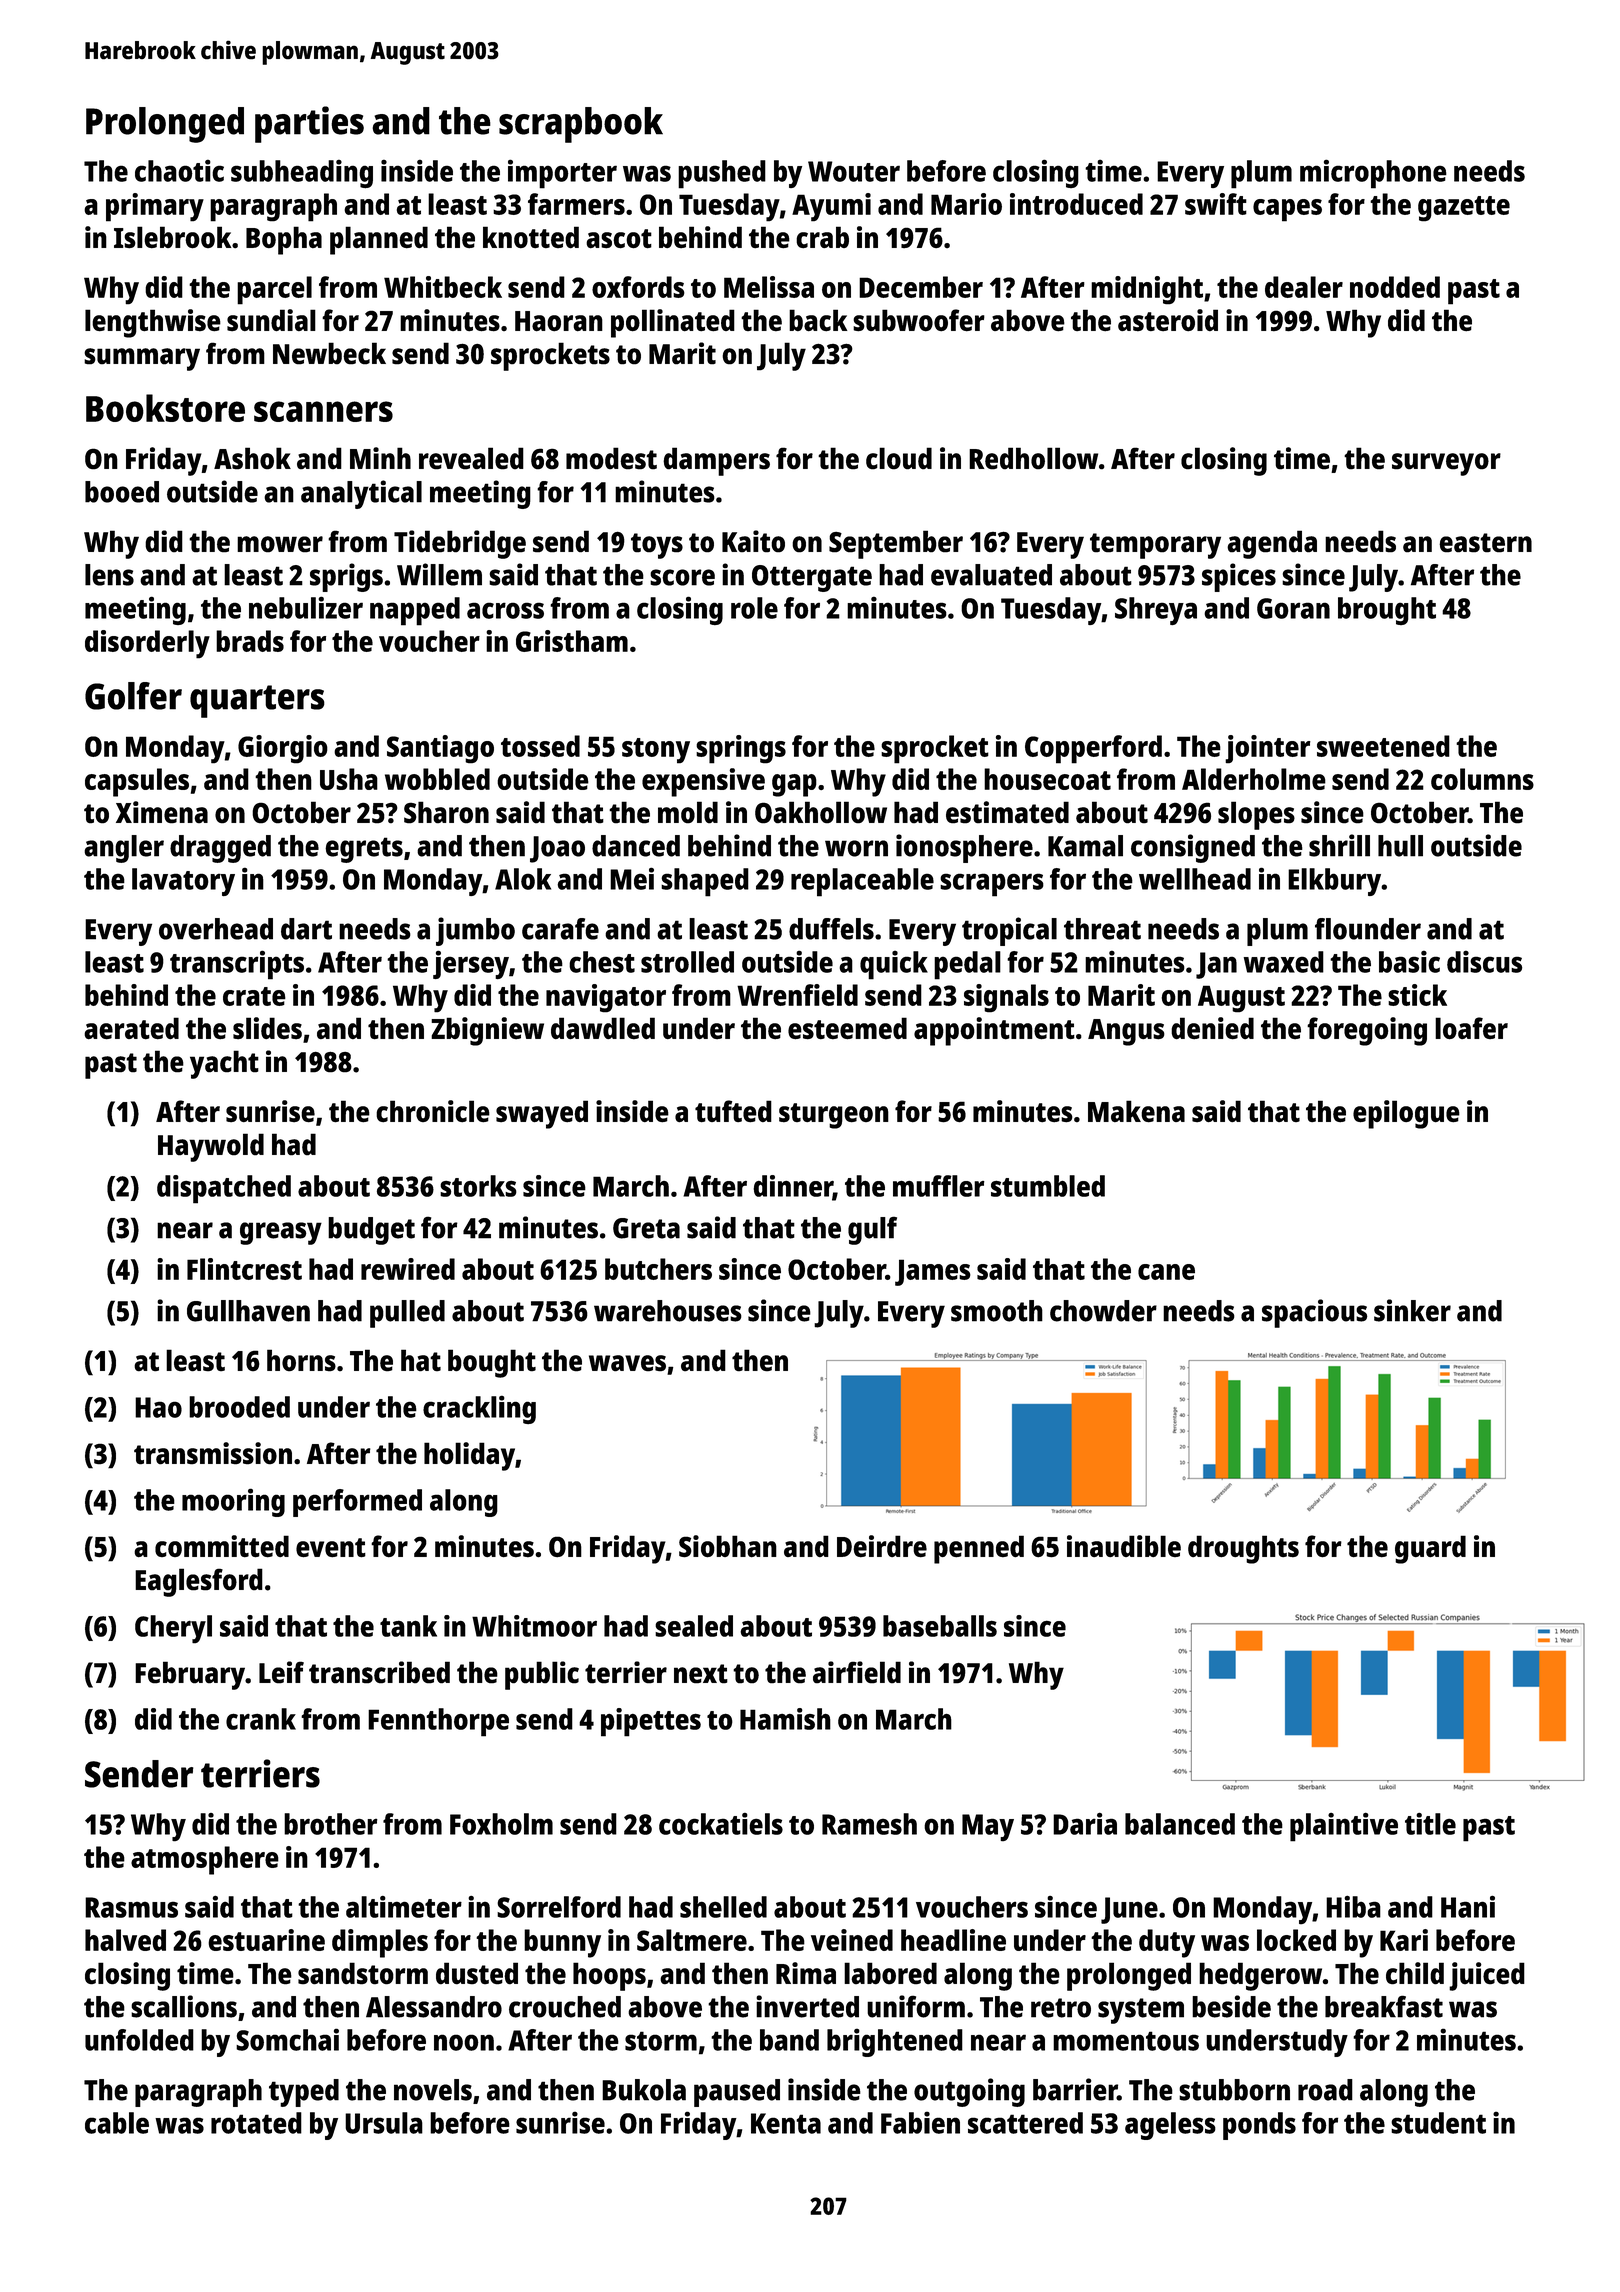 This screenshot has height=2292, width=1620. What do you see at coordinates (153, 323) in the screenshot?
I see `lengthwise` at bounding box center [153, 323].
